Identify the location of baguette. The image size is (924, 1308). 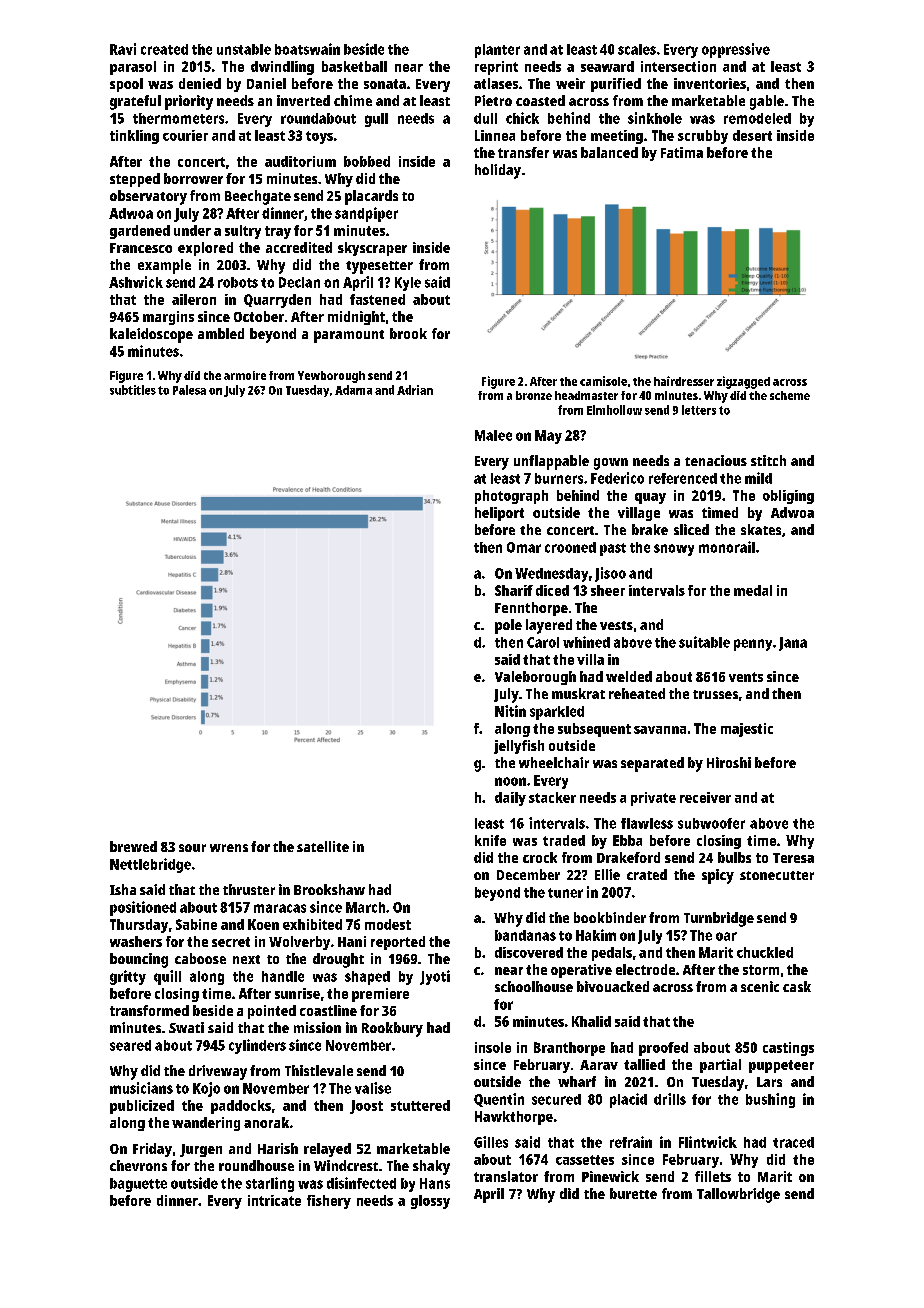
(138, 1185).
